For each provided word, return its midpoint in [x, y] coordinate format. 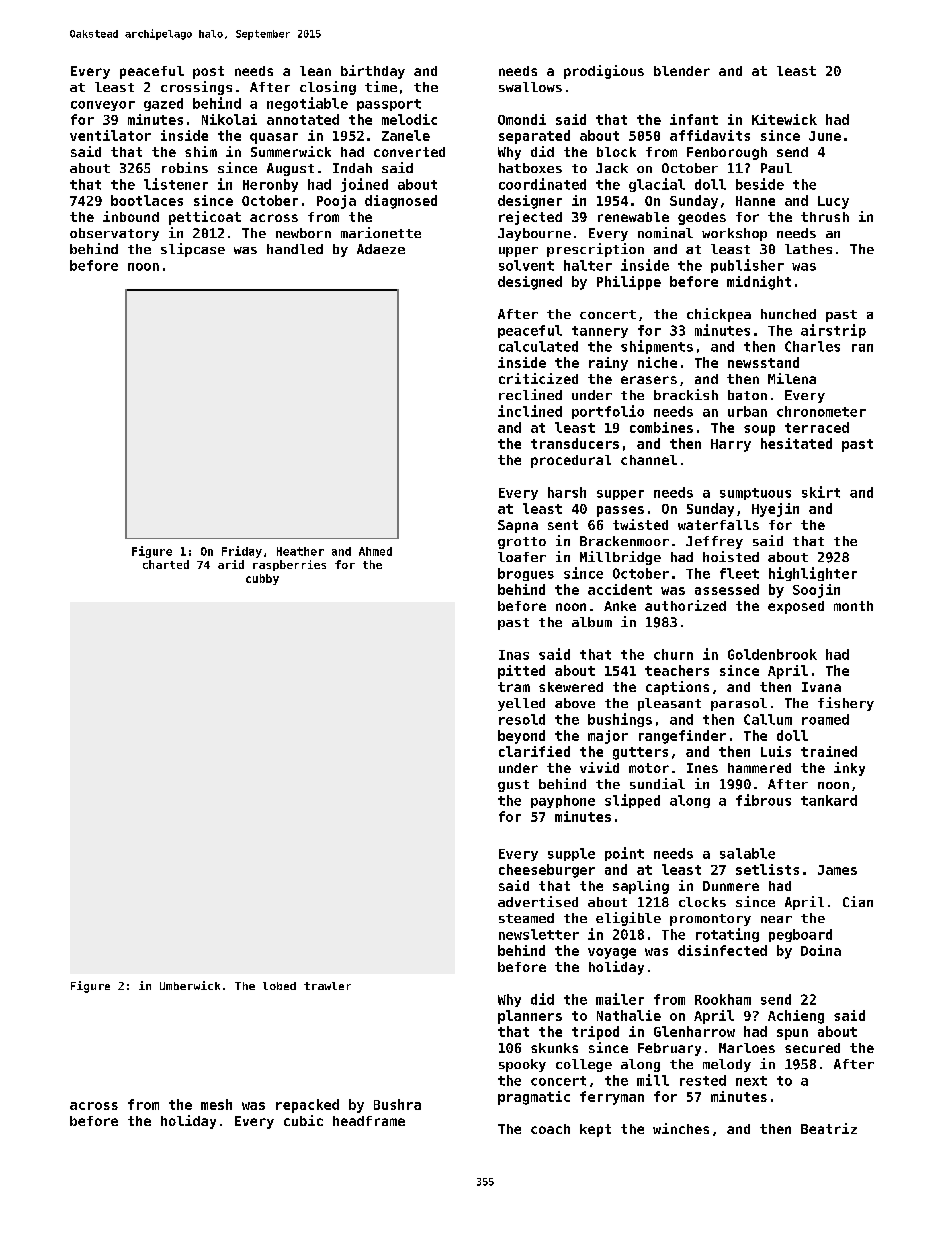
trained [829, 751]
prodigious [604, 72]
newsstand [763, 362]
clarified [534, 751]
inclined [530, 411]
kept [595, 1130]
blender [682, 71]
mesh [216, 1104]
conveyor [103, 106]
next [751, 1081]
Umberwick [190, 985]
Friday [242, 552]
